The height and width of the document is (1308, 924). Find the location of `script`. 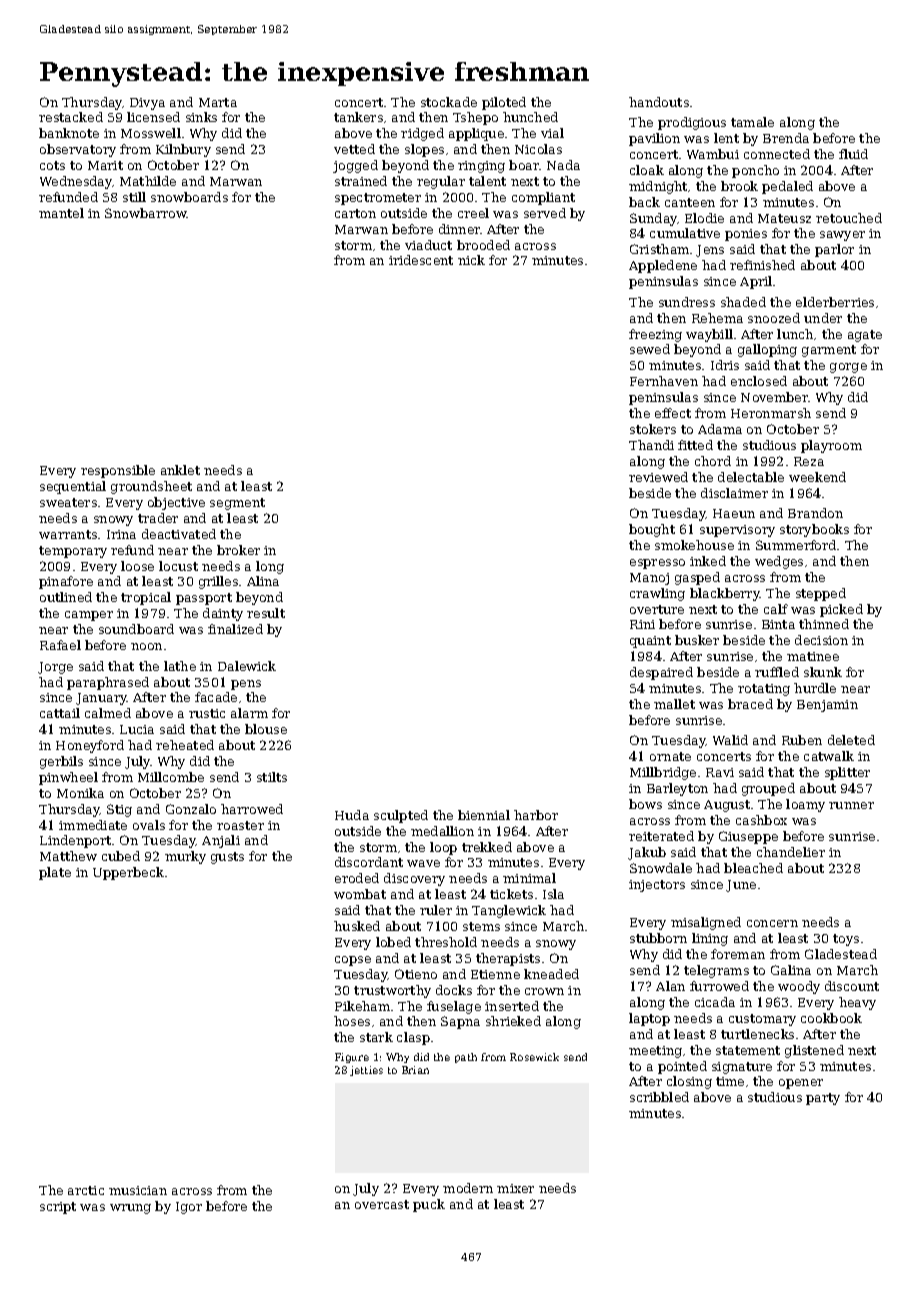

script is located at coordinates (58, 1208).
